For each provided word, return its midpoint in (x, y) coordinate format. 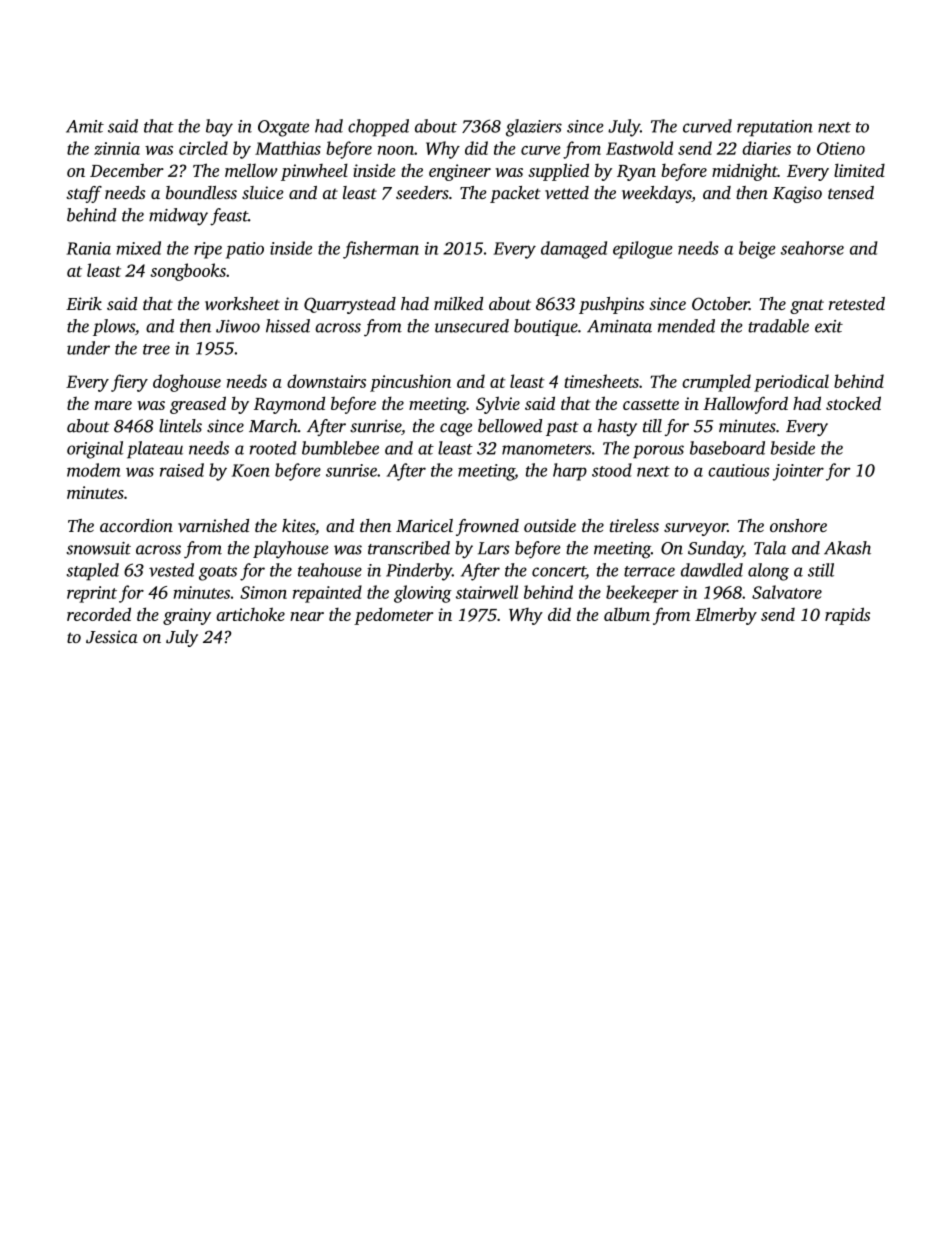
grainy (187, 616)
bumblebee (340, 448)
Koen (251, 470)
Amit (85, 126)
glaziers (534, 128)
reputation (775, 128)
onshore (798, 525)
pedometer (393, 616)
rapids (847, 616)
